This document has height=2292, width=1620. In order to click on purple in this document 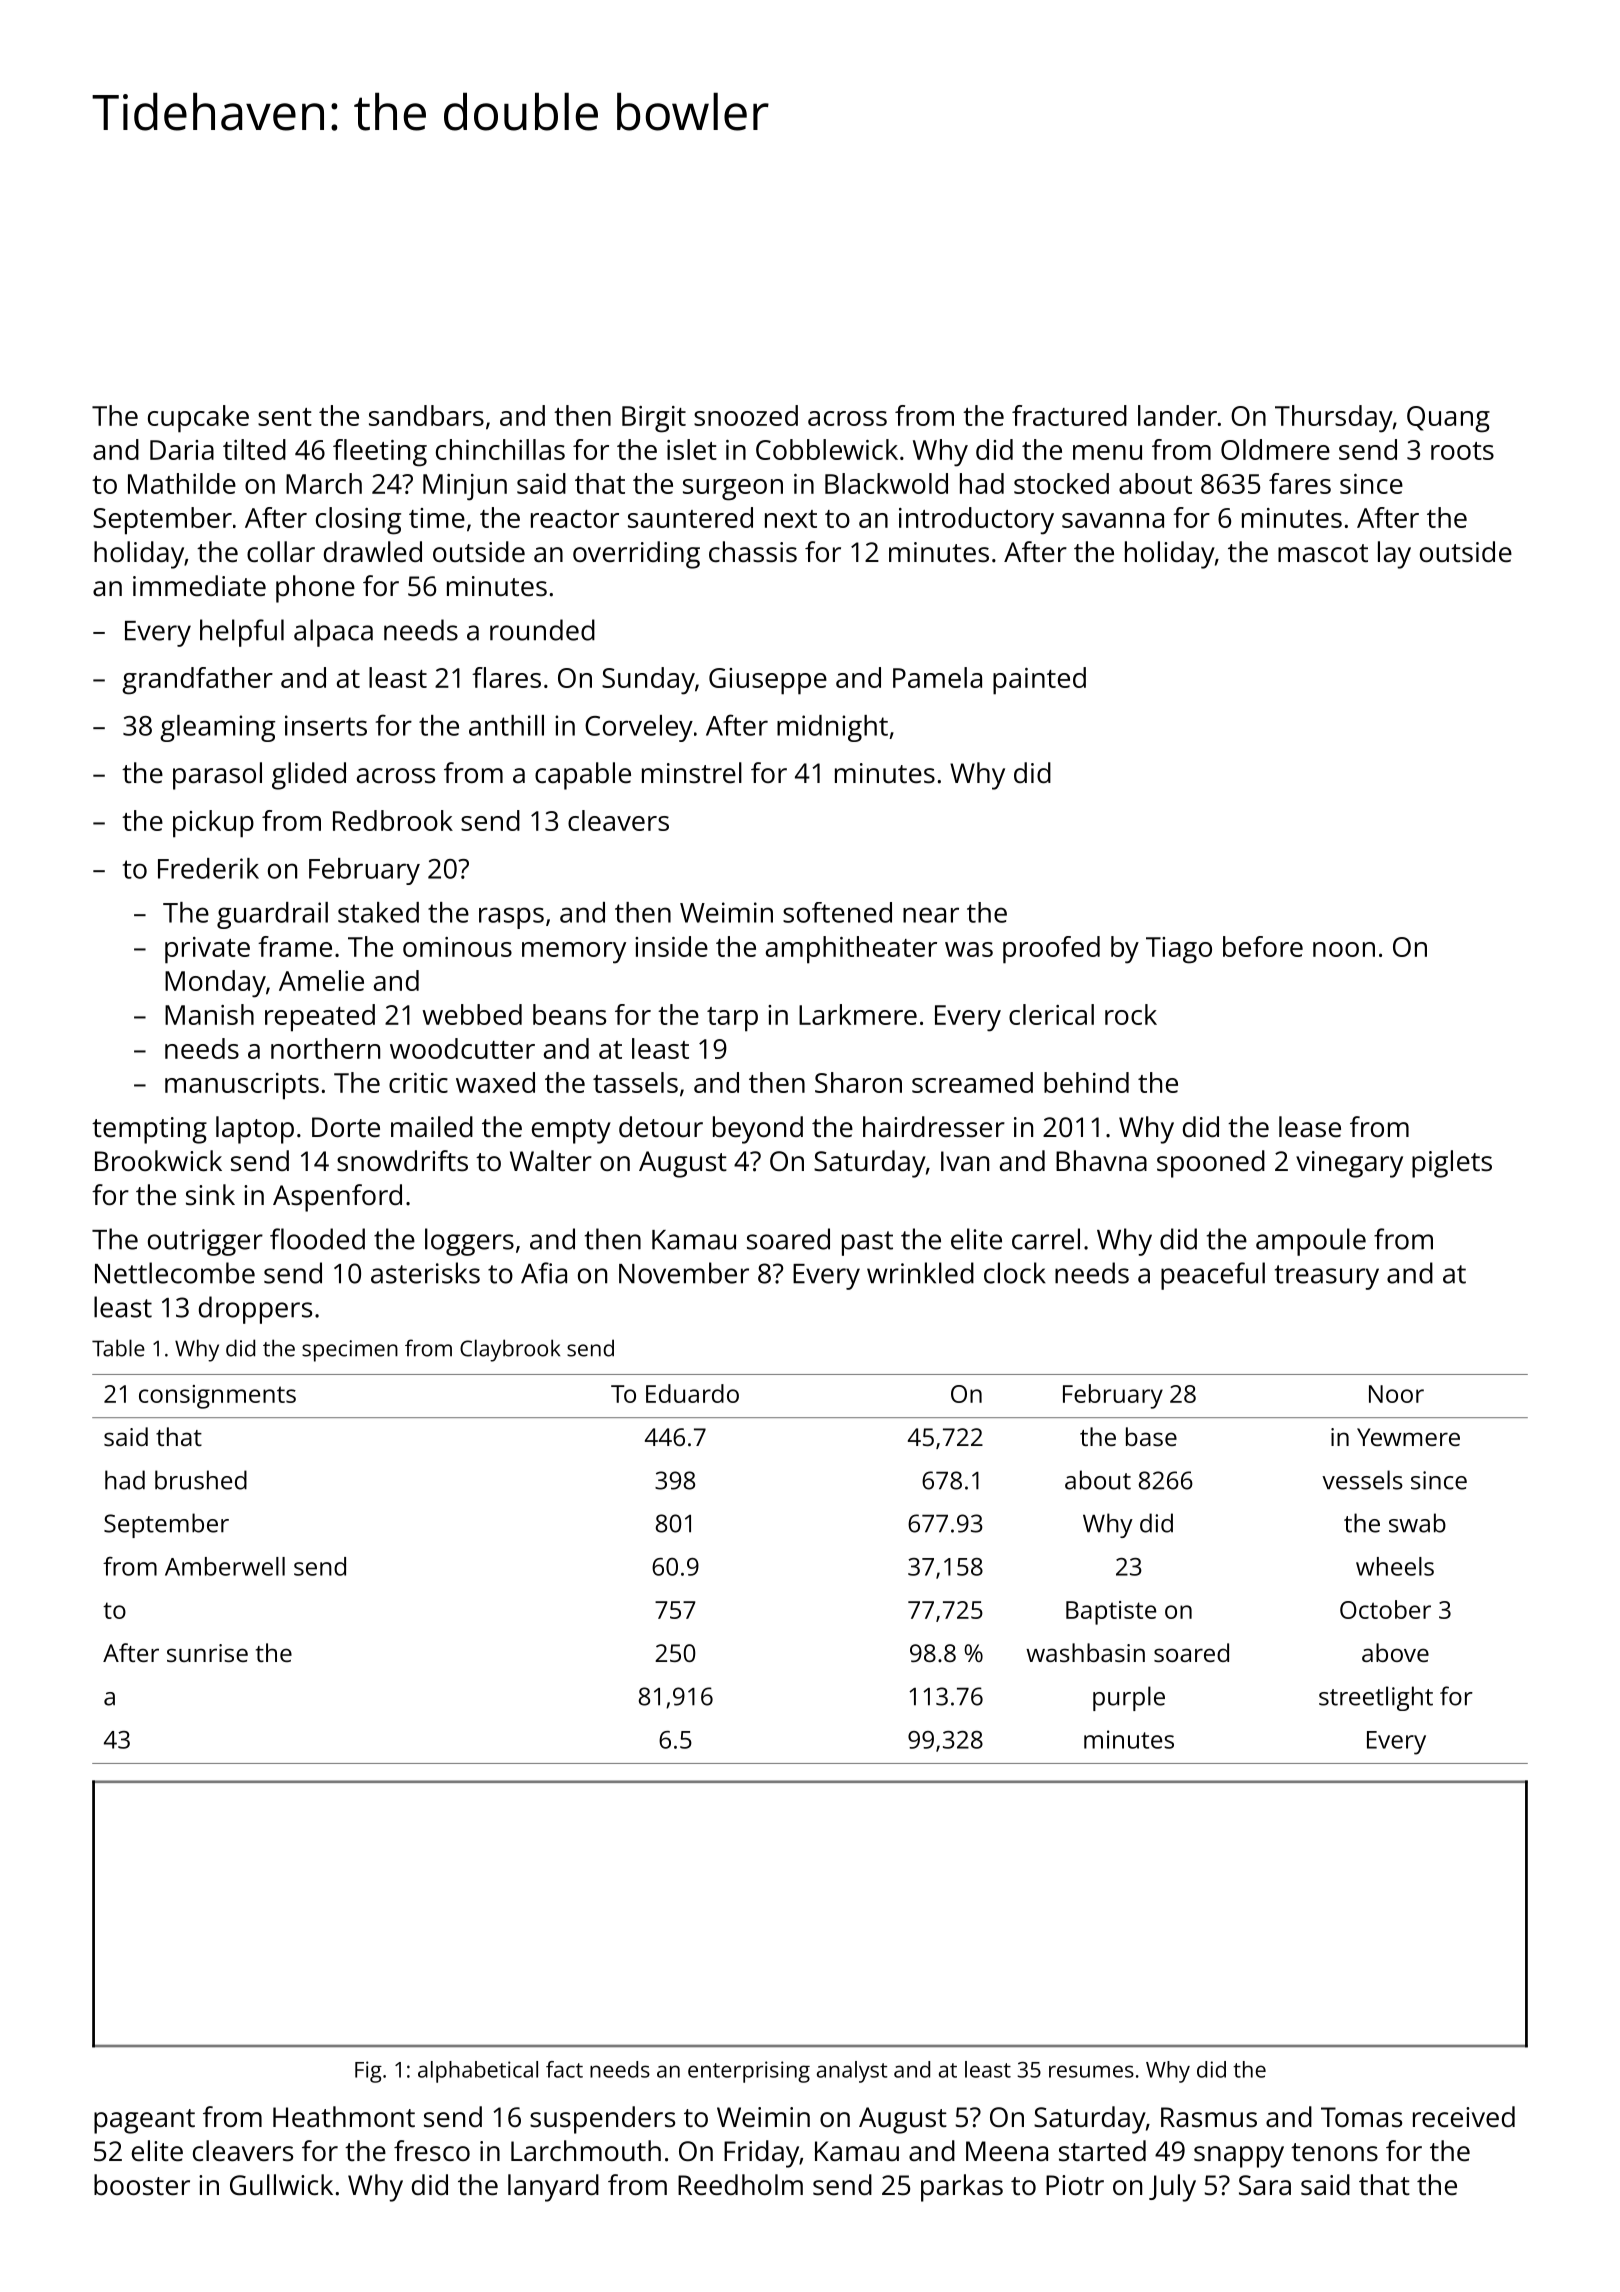, I will do `click(1129, 1698)`.
